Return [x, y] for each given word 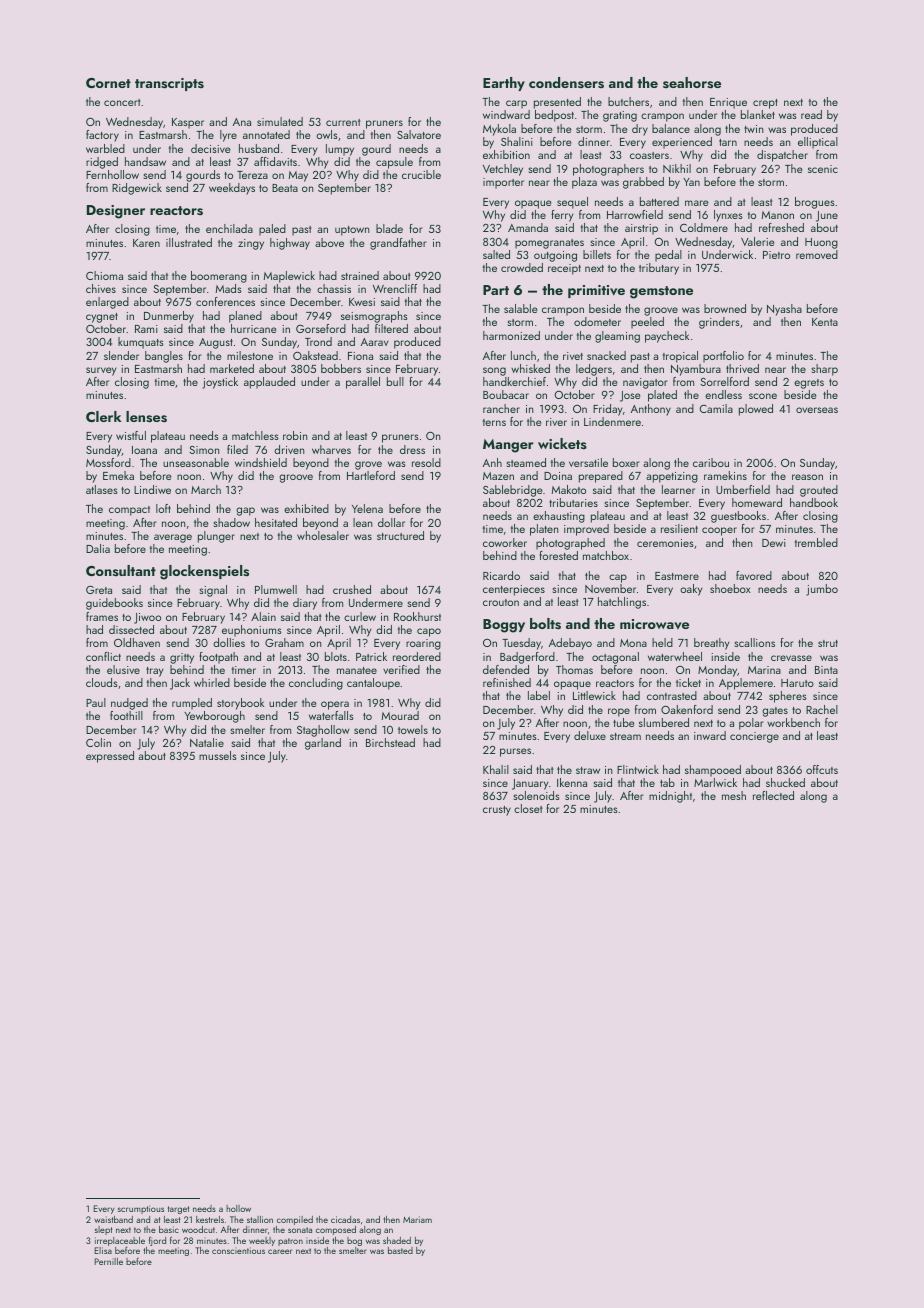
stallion [260, 1219]
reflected [773, 795]
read [811, 114]
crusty [497, 811]
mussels [218, 755]
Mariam [417, 1219]
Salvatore [419, 134]
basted [400, 1250]
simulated [280, 121]
